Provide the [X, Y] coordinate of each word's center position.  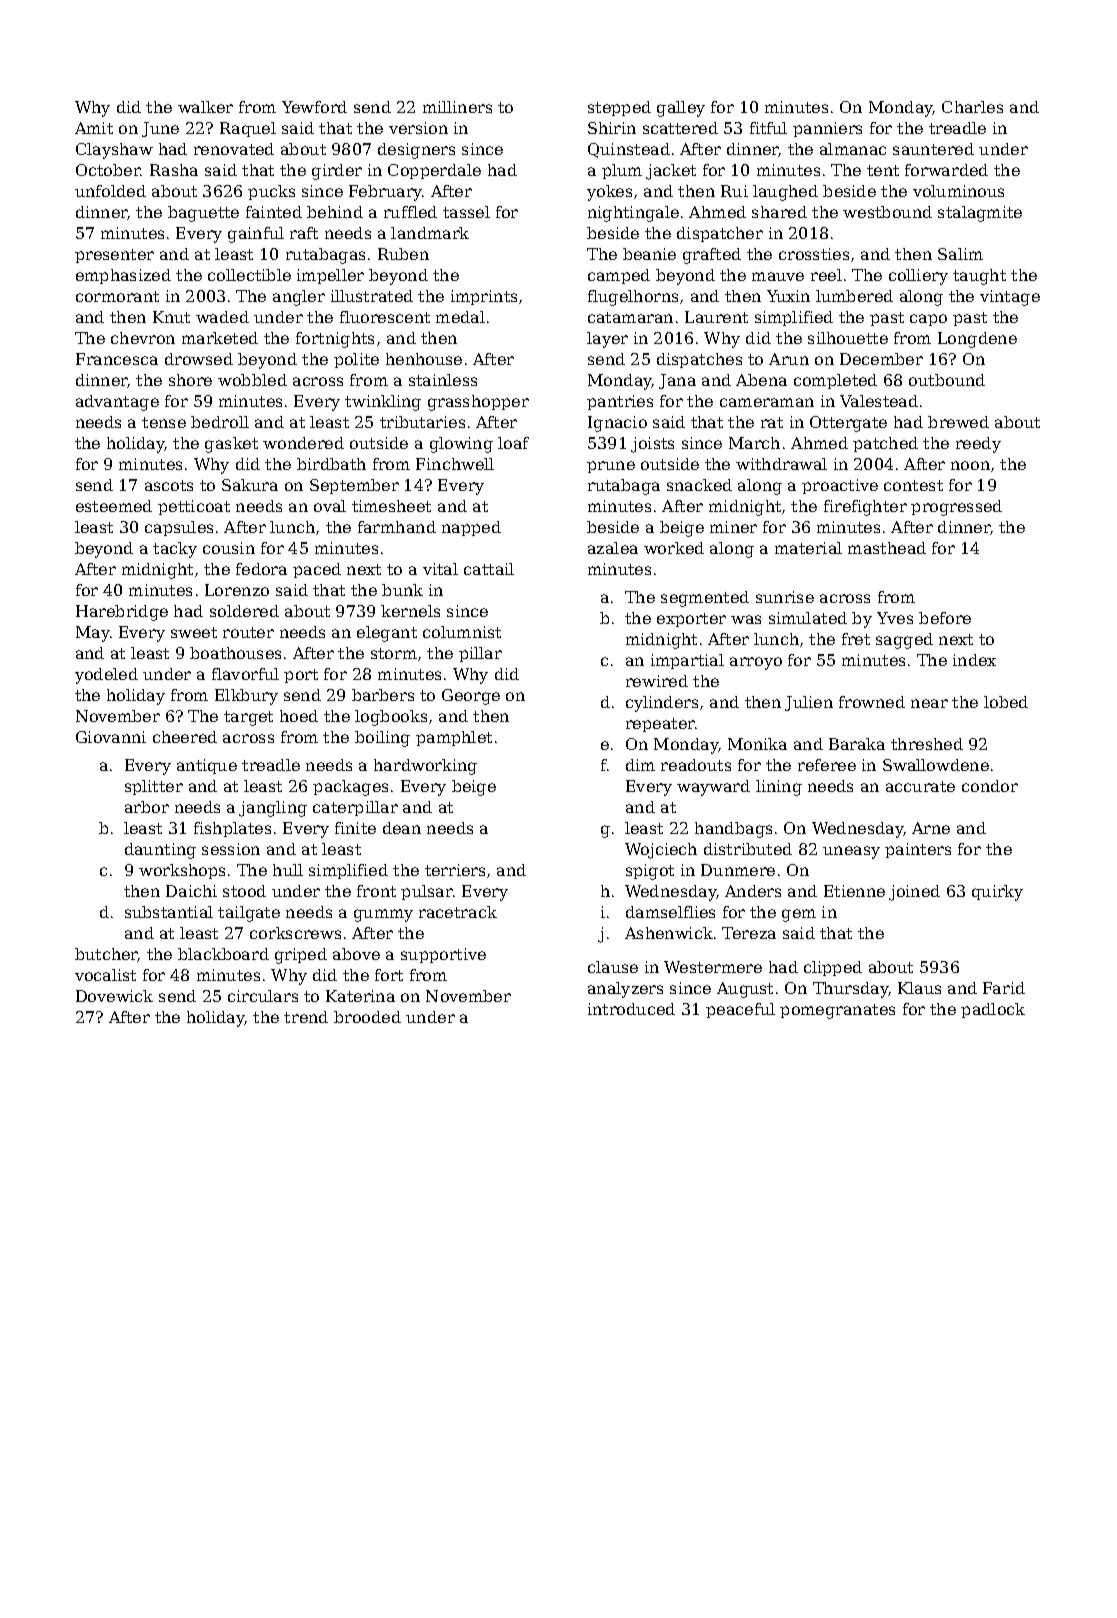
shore [190, 380]
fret [856, 639]
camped [619, 276]
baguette [203, 214]
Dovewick [114, 996]
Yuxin [788, 296]
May [93, 634]
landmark [430, 233]
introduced [631, 1009]
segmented [705, 599]
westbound [887, 212]
